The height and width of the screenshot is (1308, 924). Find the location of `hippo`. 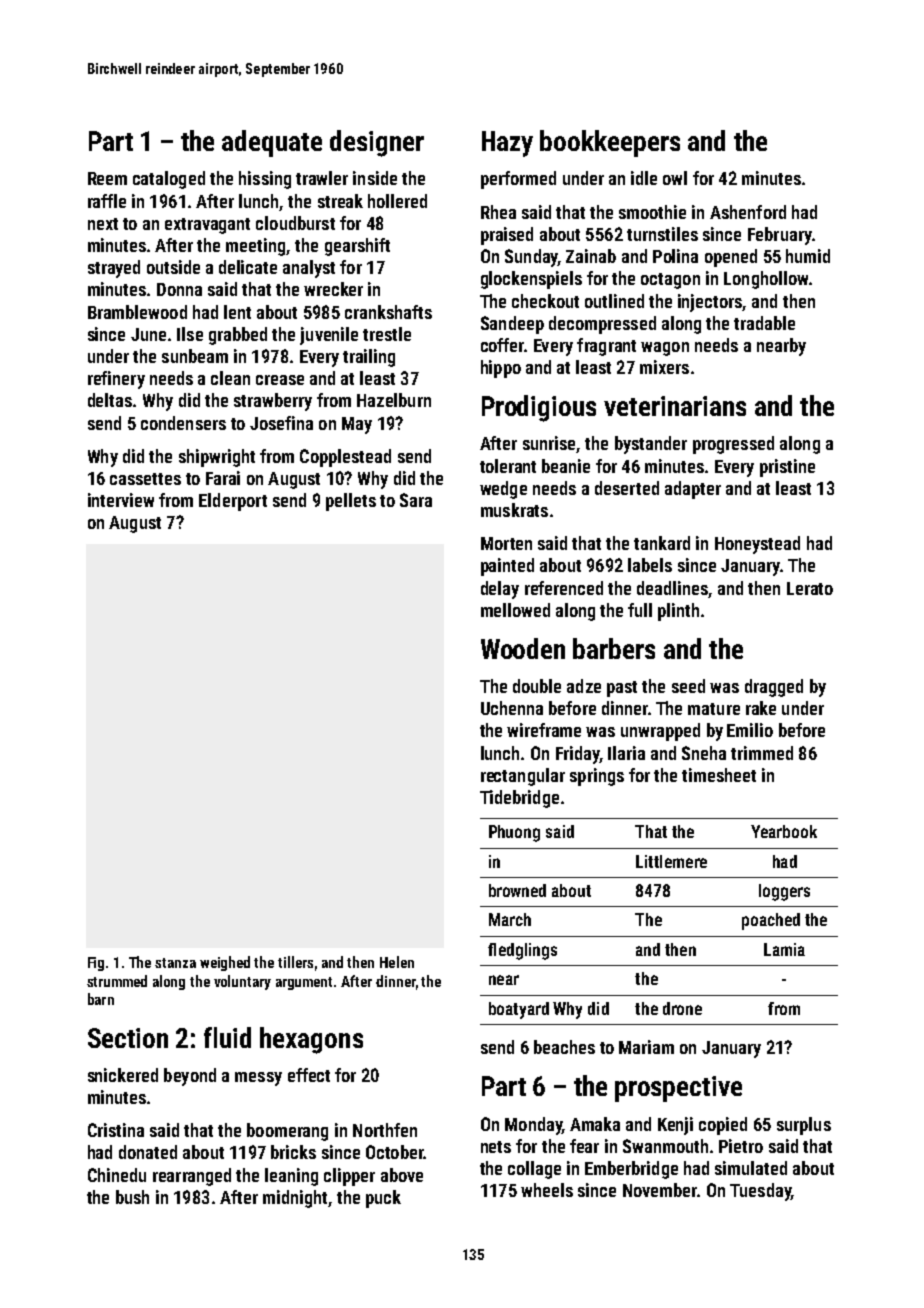

hippo is located at coordinates (501, 369).
